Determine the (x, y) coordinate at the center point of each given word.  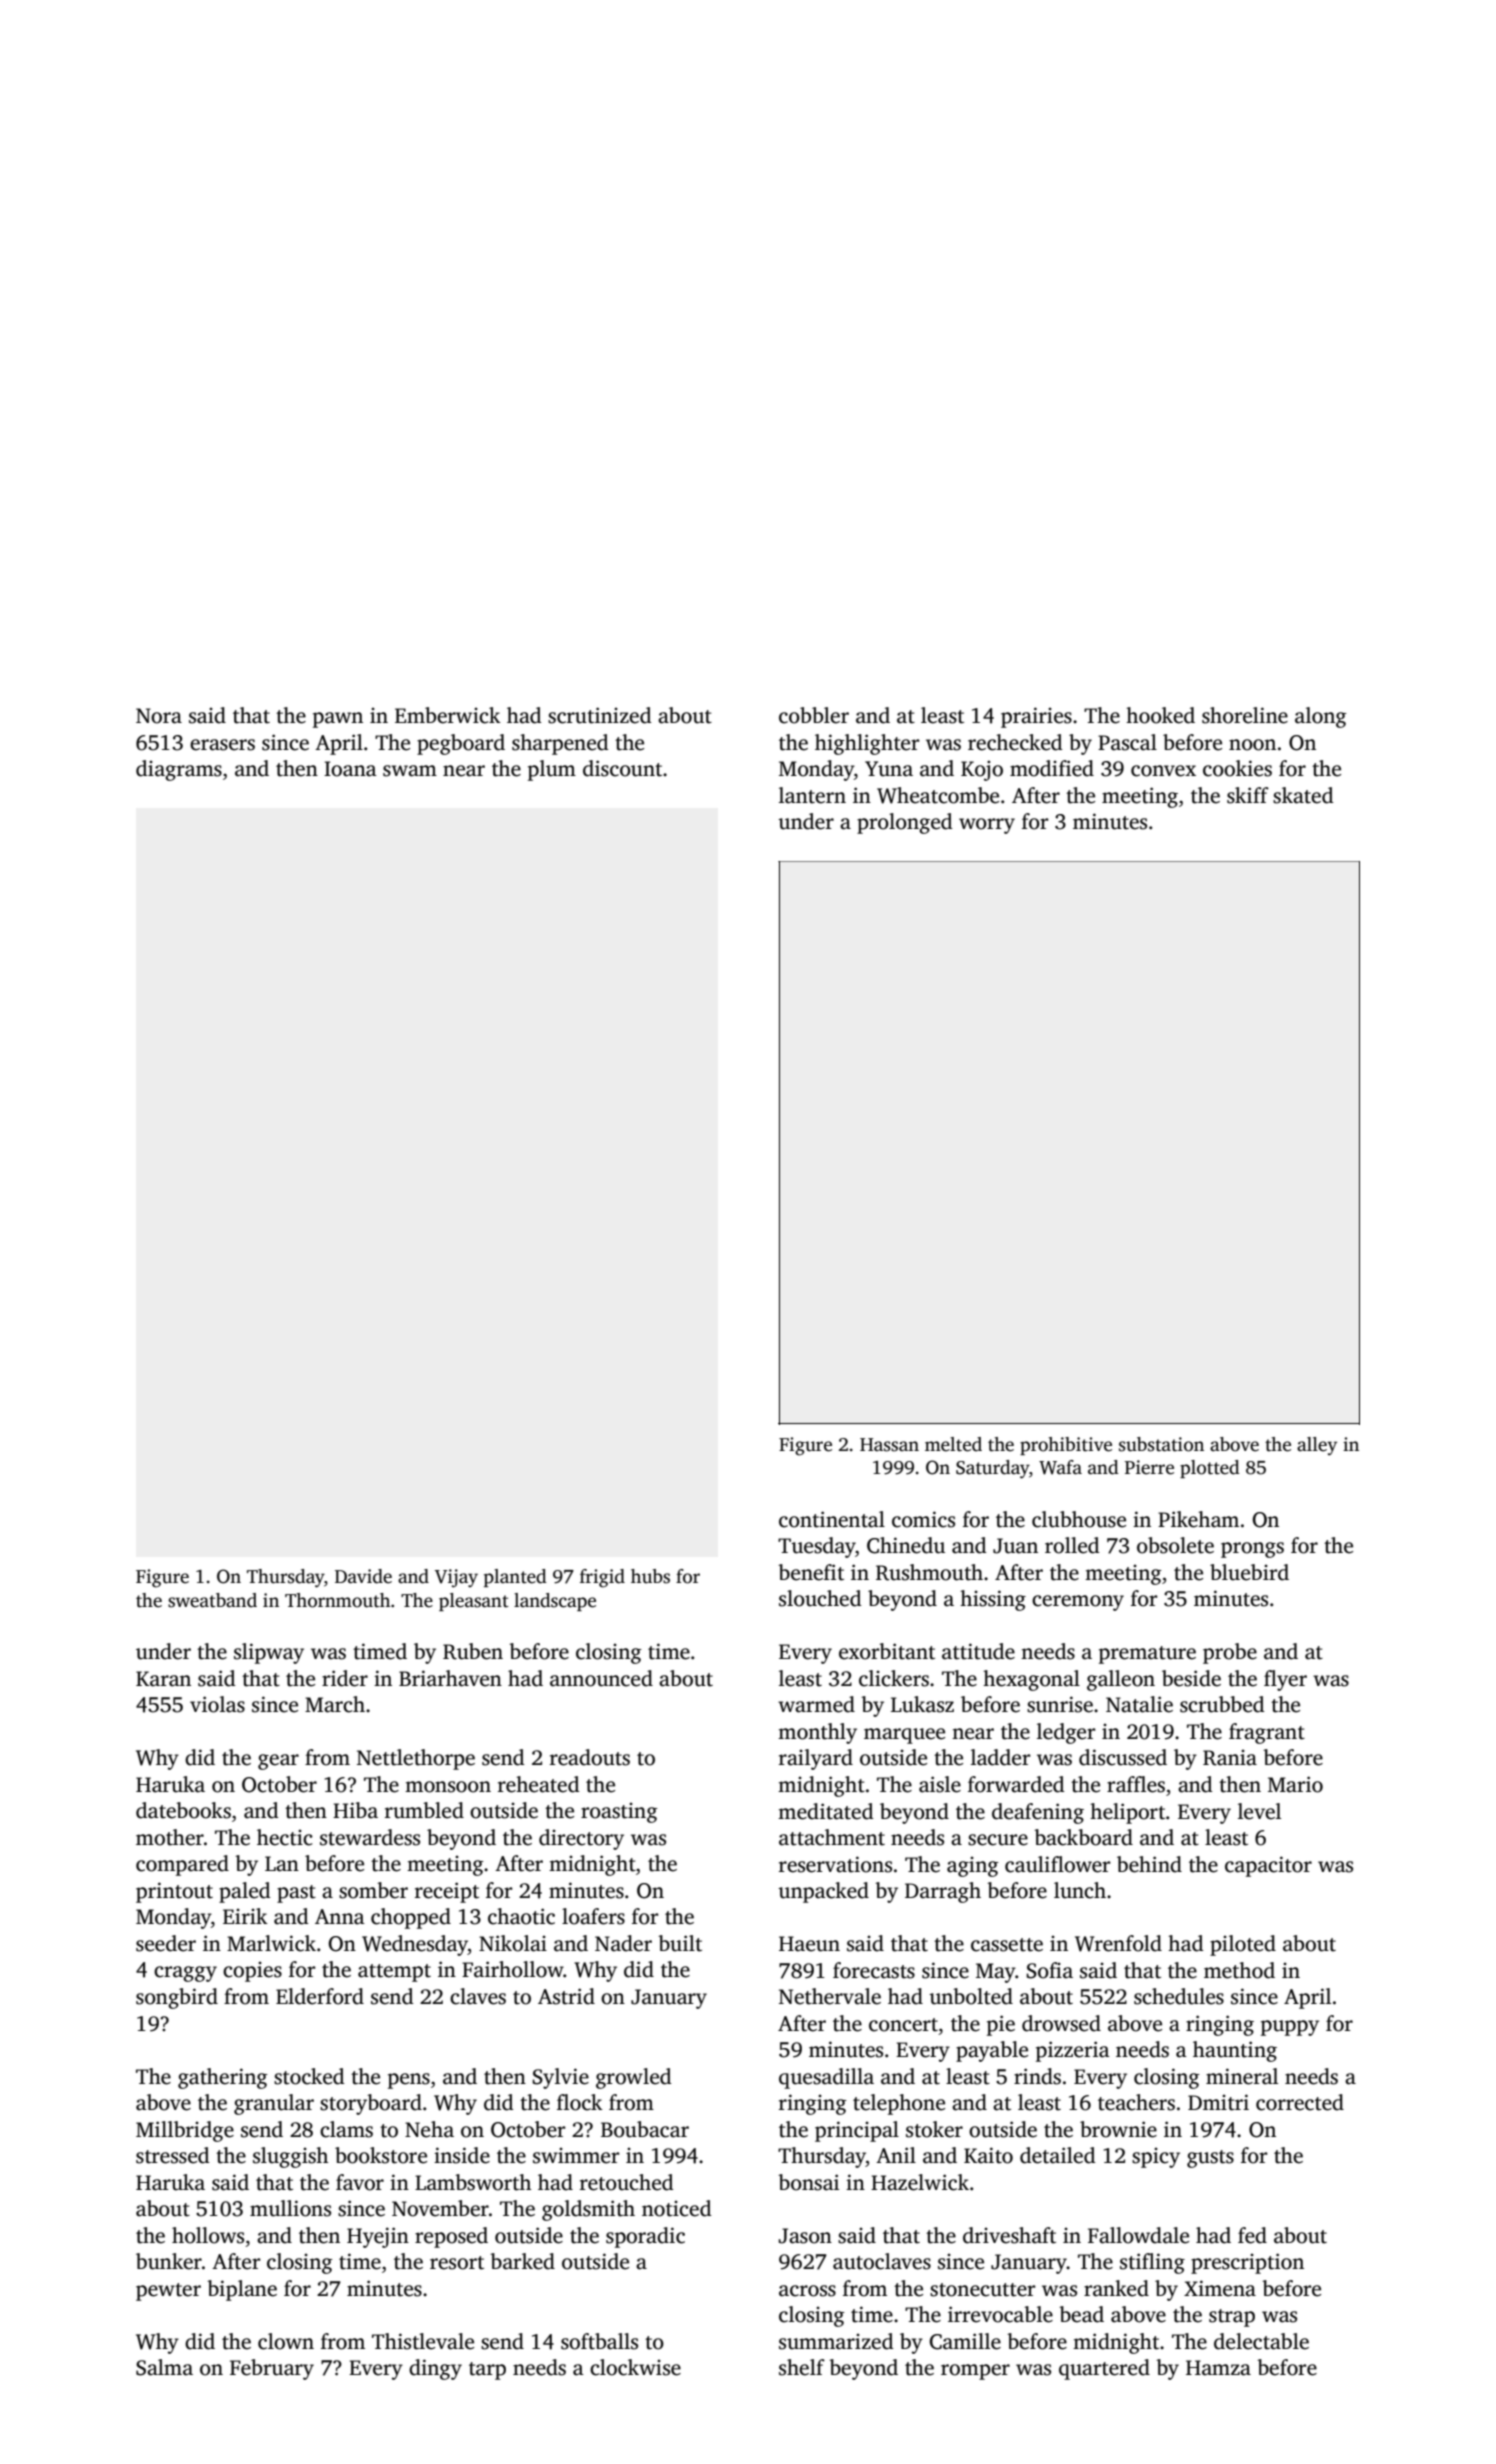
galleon (1121, 1680)
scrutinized (600, 715)
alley (1317, 1446)
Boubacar (645, 2129)
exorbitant (887, 1651)
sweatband (212, 1600)
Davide (363, 1576)
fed (1252, 2235)
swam (410, 771)
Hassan (889, 1445)
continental (832, 1519)
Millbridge (185, 2131)
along (1321, 717)
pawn (338, 720)
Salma (164, 2367)
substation (1161, 1444)
